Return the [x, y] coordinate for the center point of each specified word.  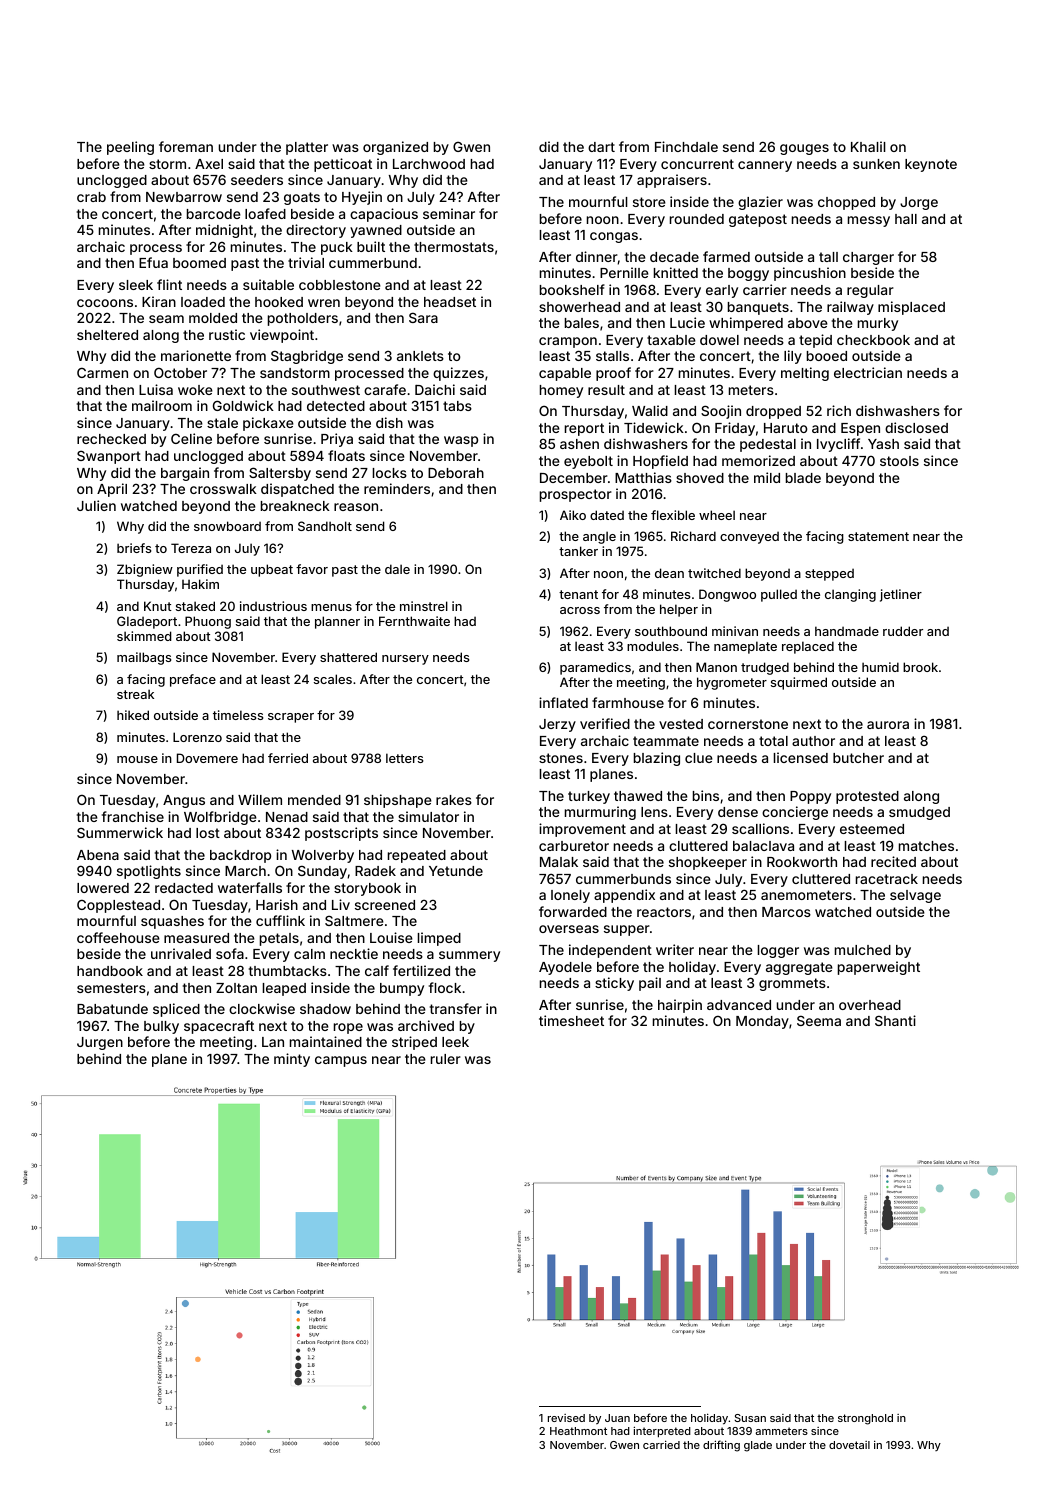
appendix [624, 896]
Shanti [895, 1020]
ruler [446, 1059]
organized [395, 148]
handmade [847, 631]
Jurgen [100, 1043]
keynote [931, 165]
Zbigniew [145, 570]
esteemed [872, 829]
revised [566, 1418]
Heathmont [578, 1431]
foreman [186, 146]
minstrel [424, 606]
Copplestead [118, 906]
